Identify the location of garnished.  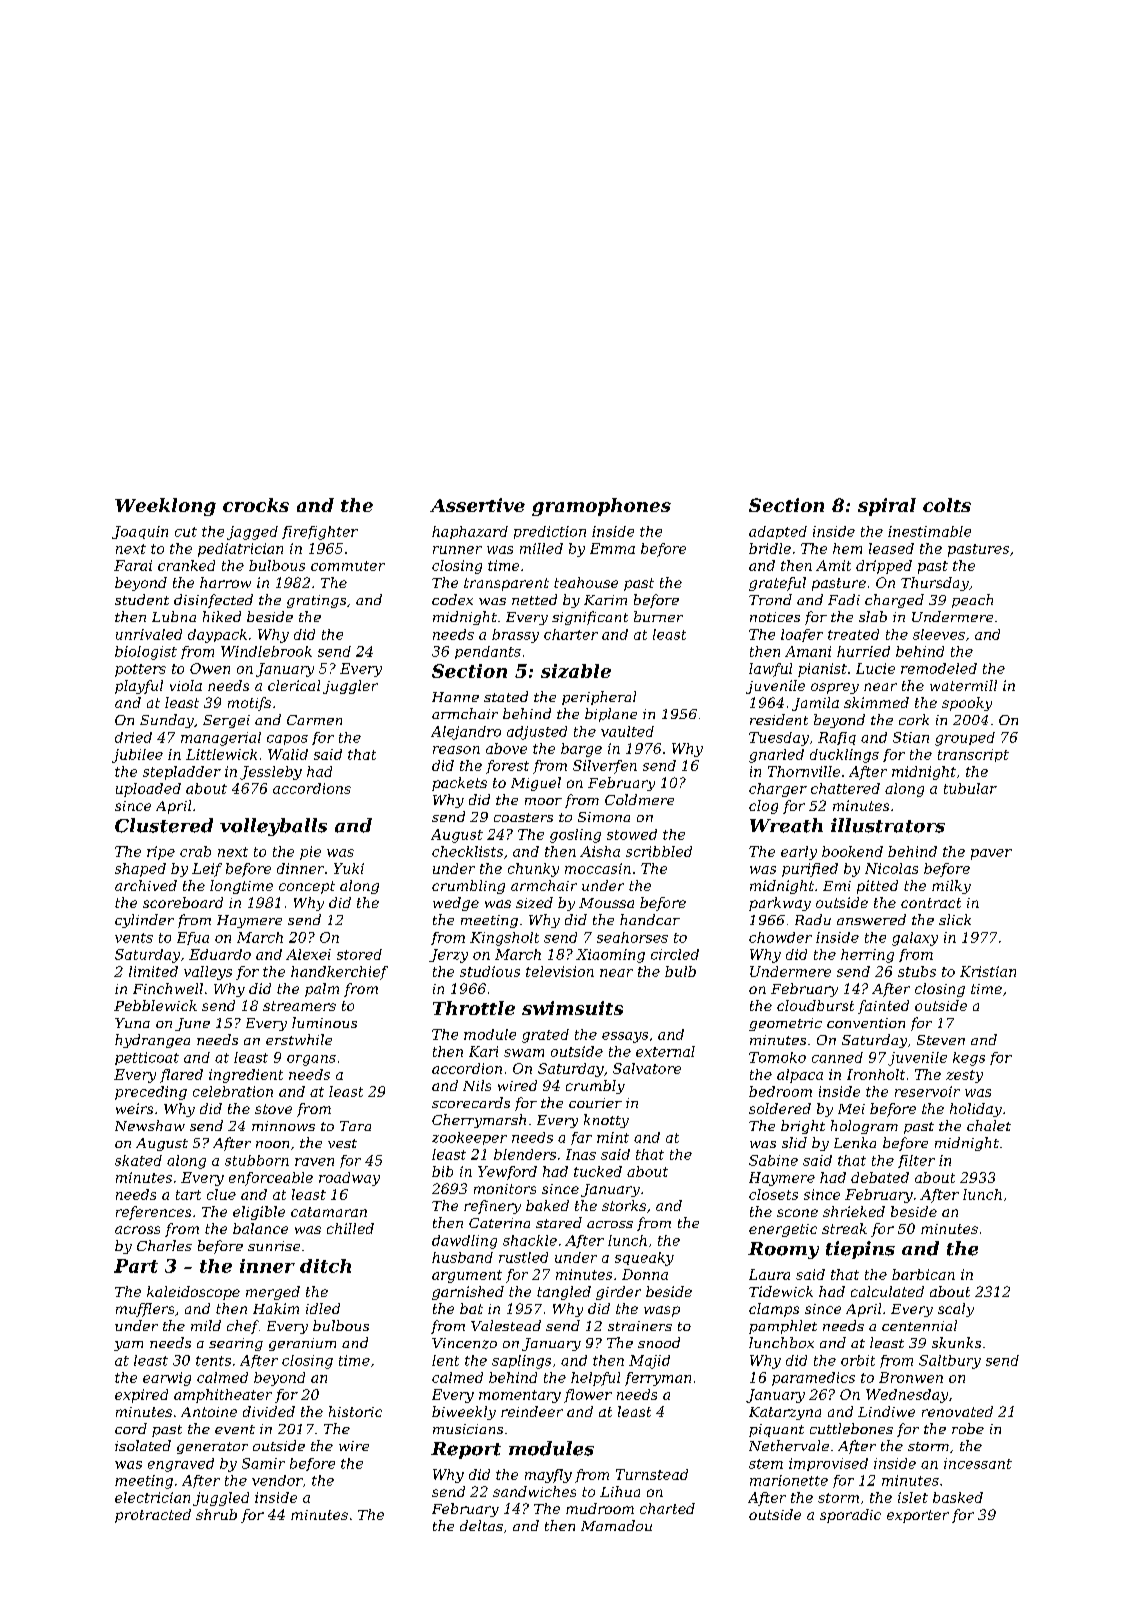
(468, 1293).
